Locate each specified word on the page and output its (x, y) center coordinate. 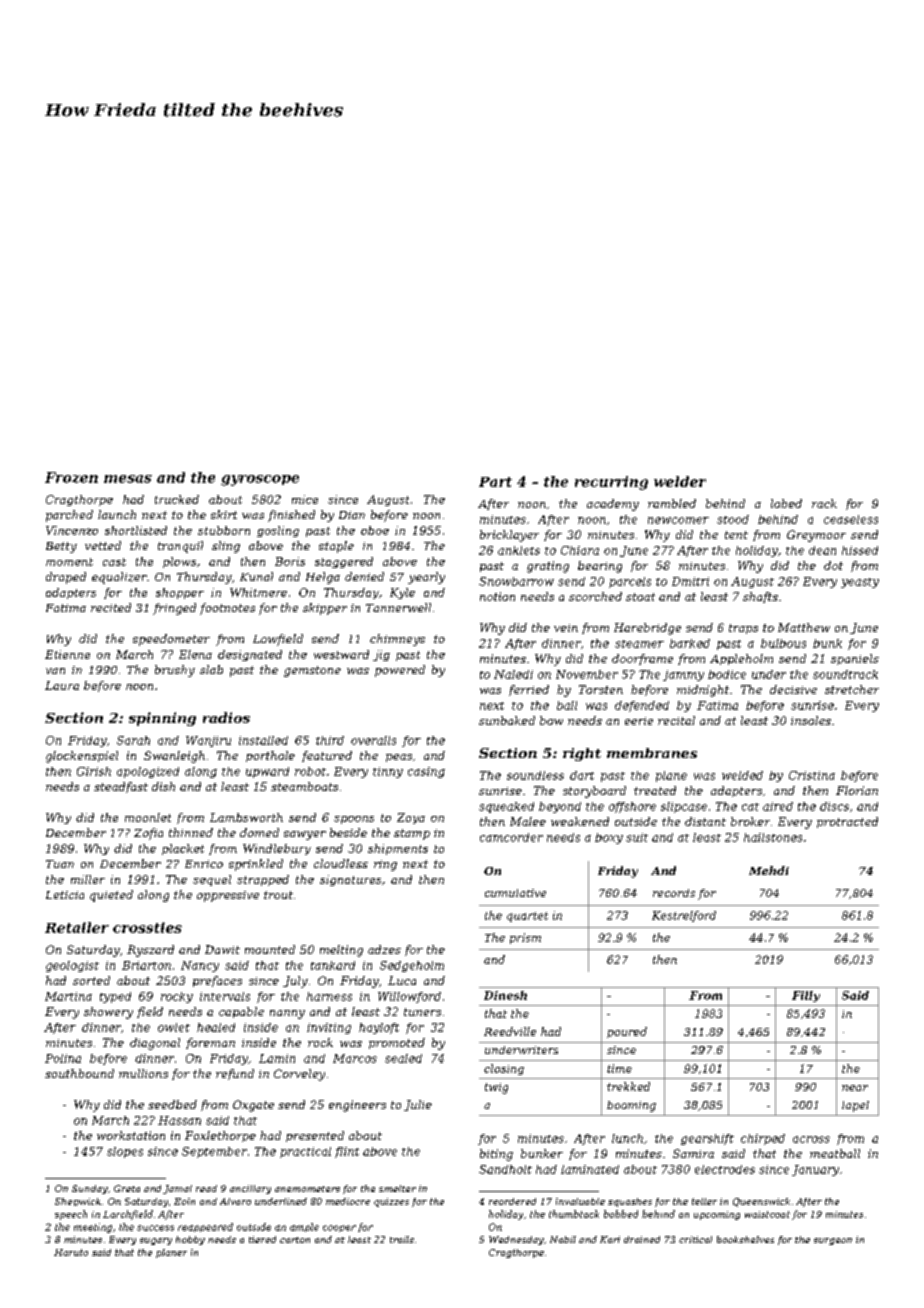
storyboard (594, 792)
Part (495, 482)
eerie (639, 721)
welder (680, 481)
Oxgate (253, 1106)
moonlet (148, 817)
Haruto (71, 1252)
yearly (426, 578)
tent (736, 535)
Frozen (71, 477)
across (811, 1139)
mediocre (348, 1201)
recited (111, 607)
